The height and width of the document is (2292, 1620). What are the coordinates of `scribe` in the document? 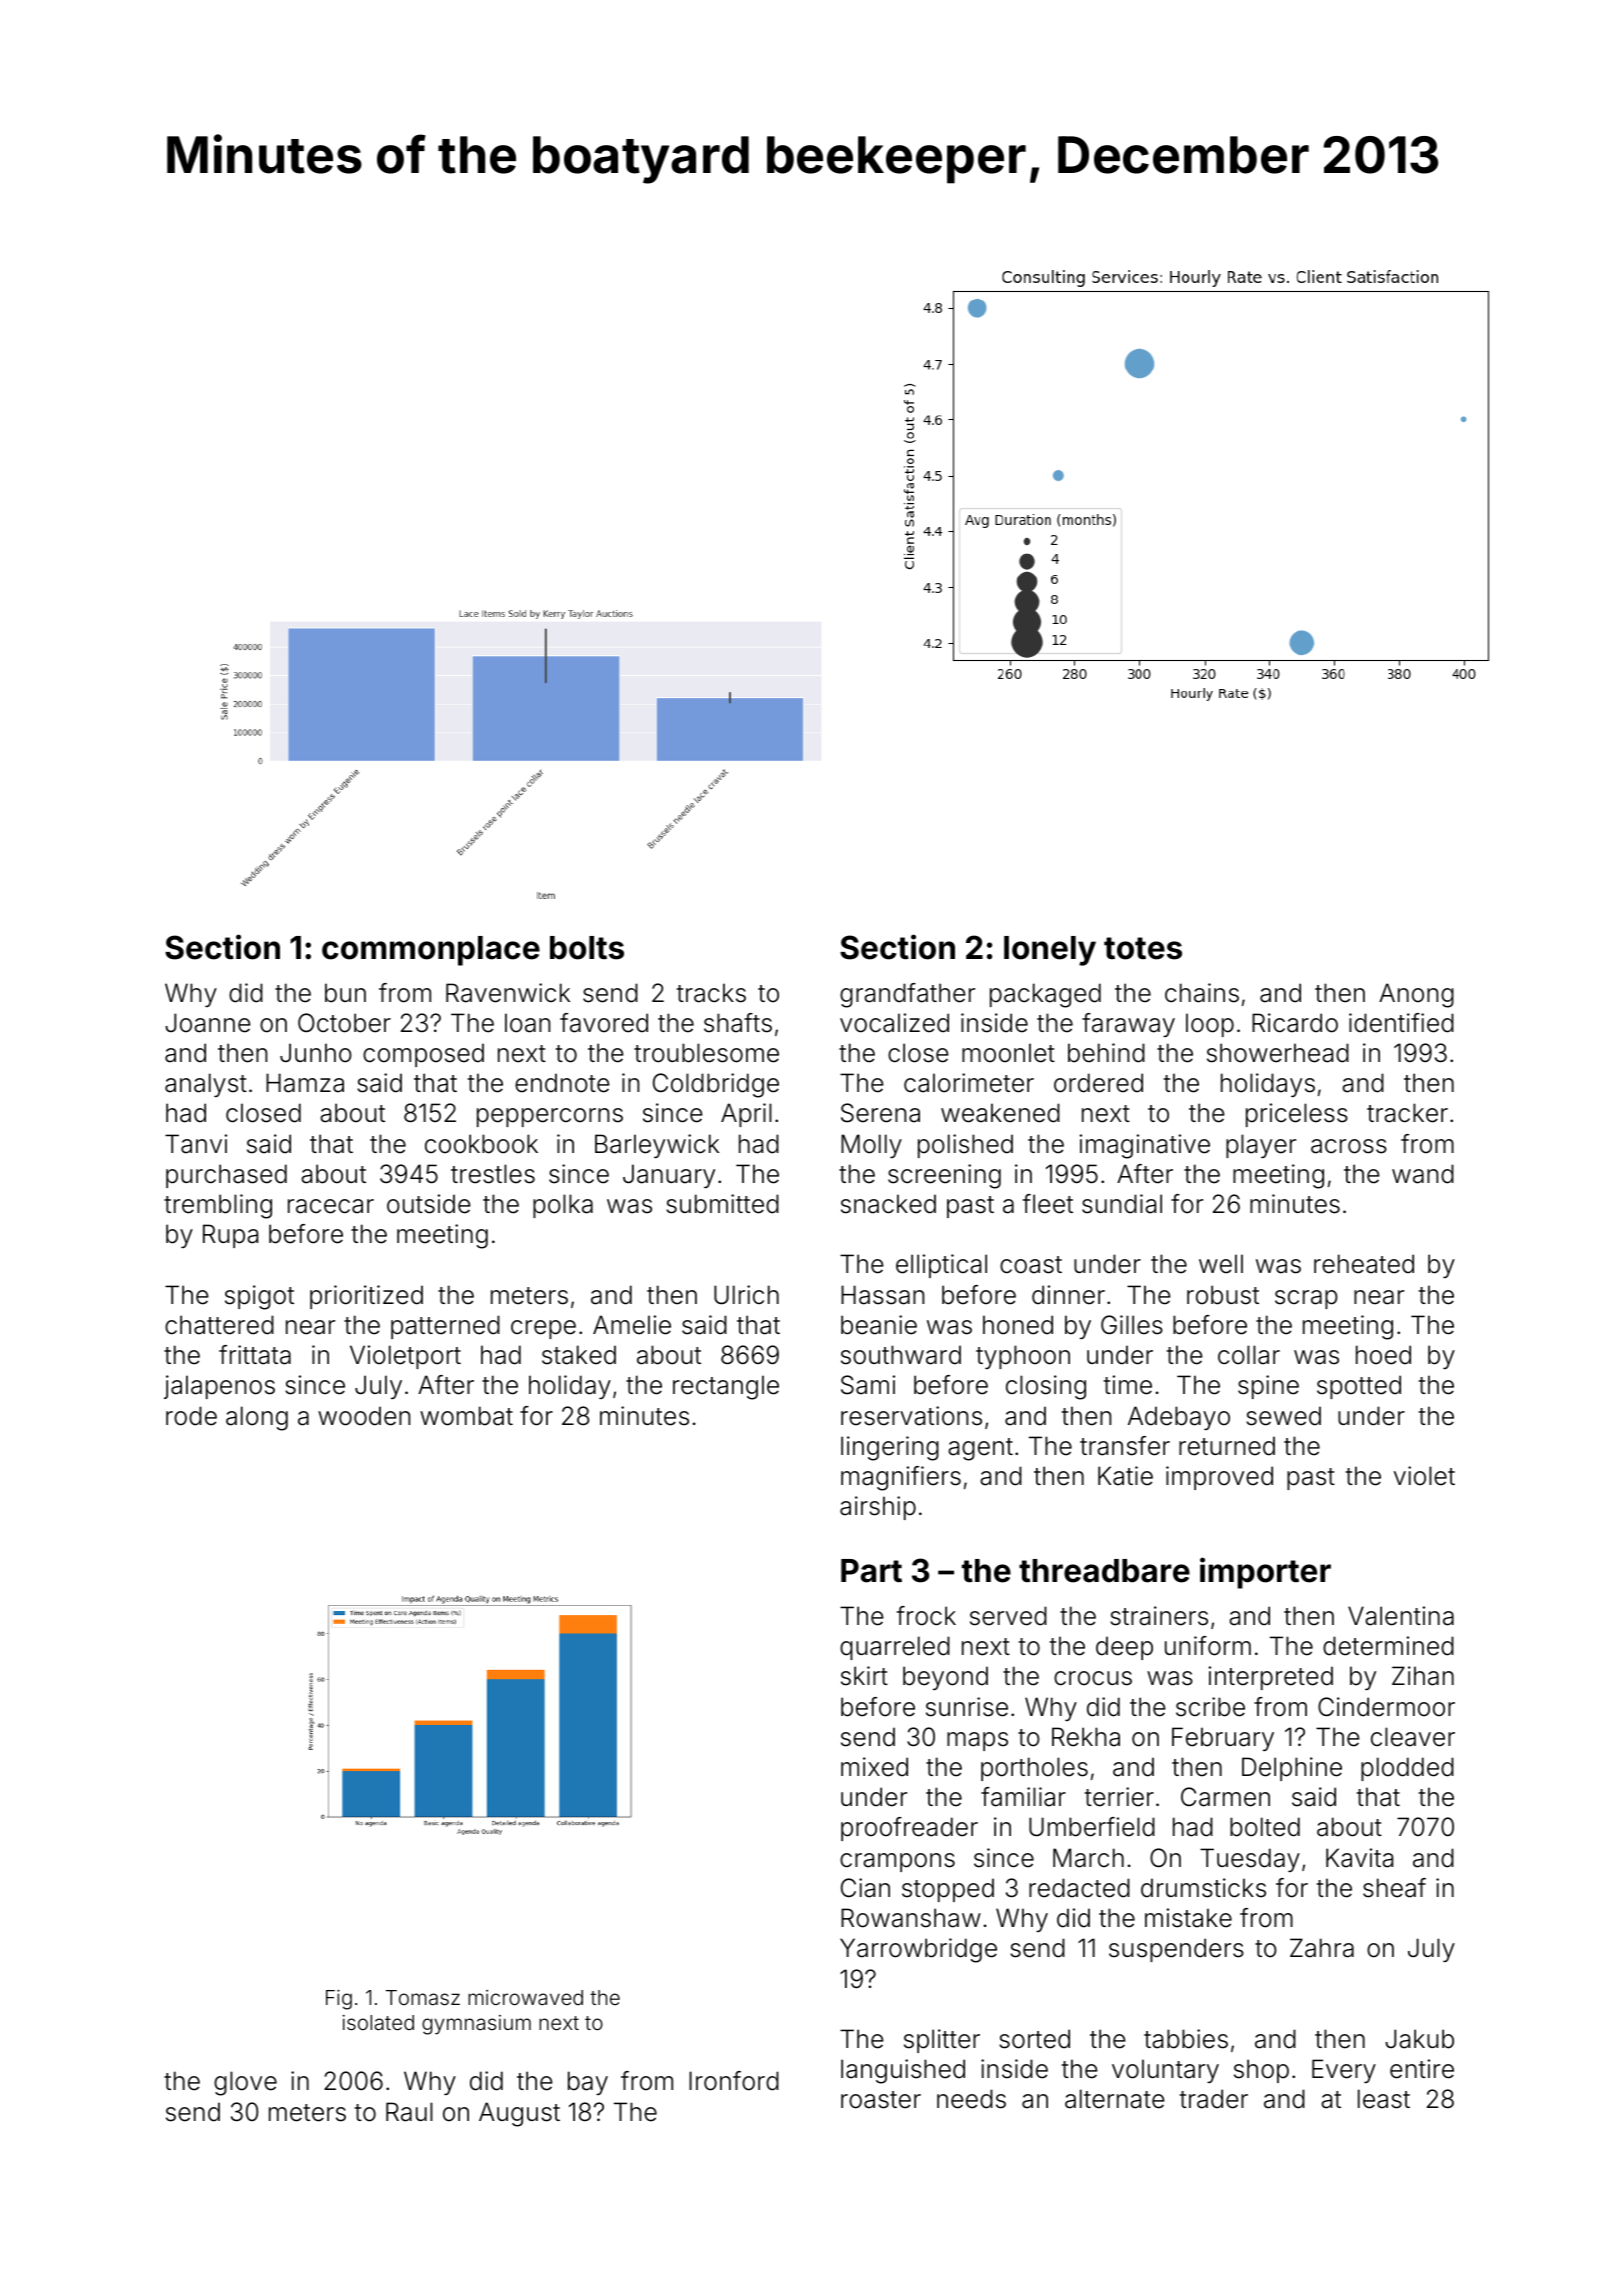 It's located at (1210, 1707).
